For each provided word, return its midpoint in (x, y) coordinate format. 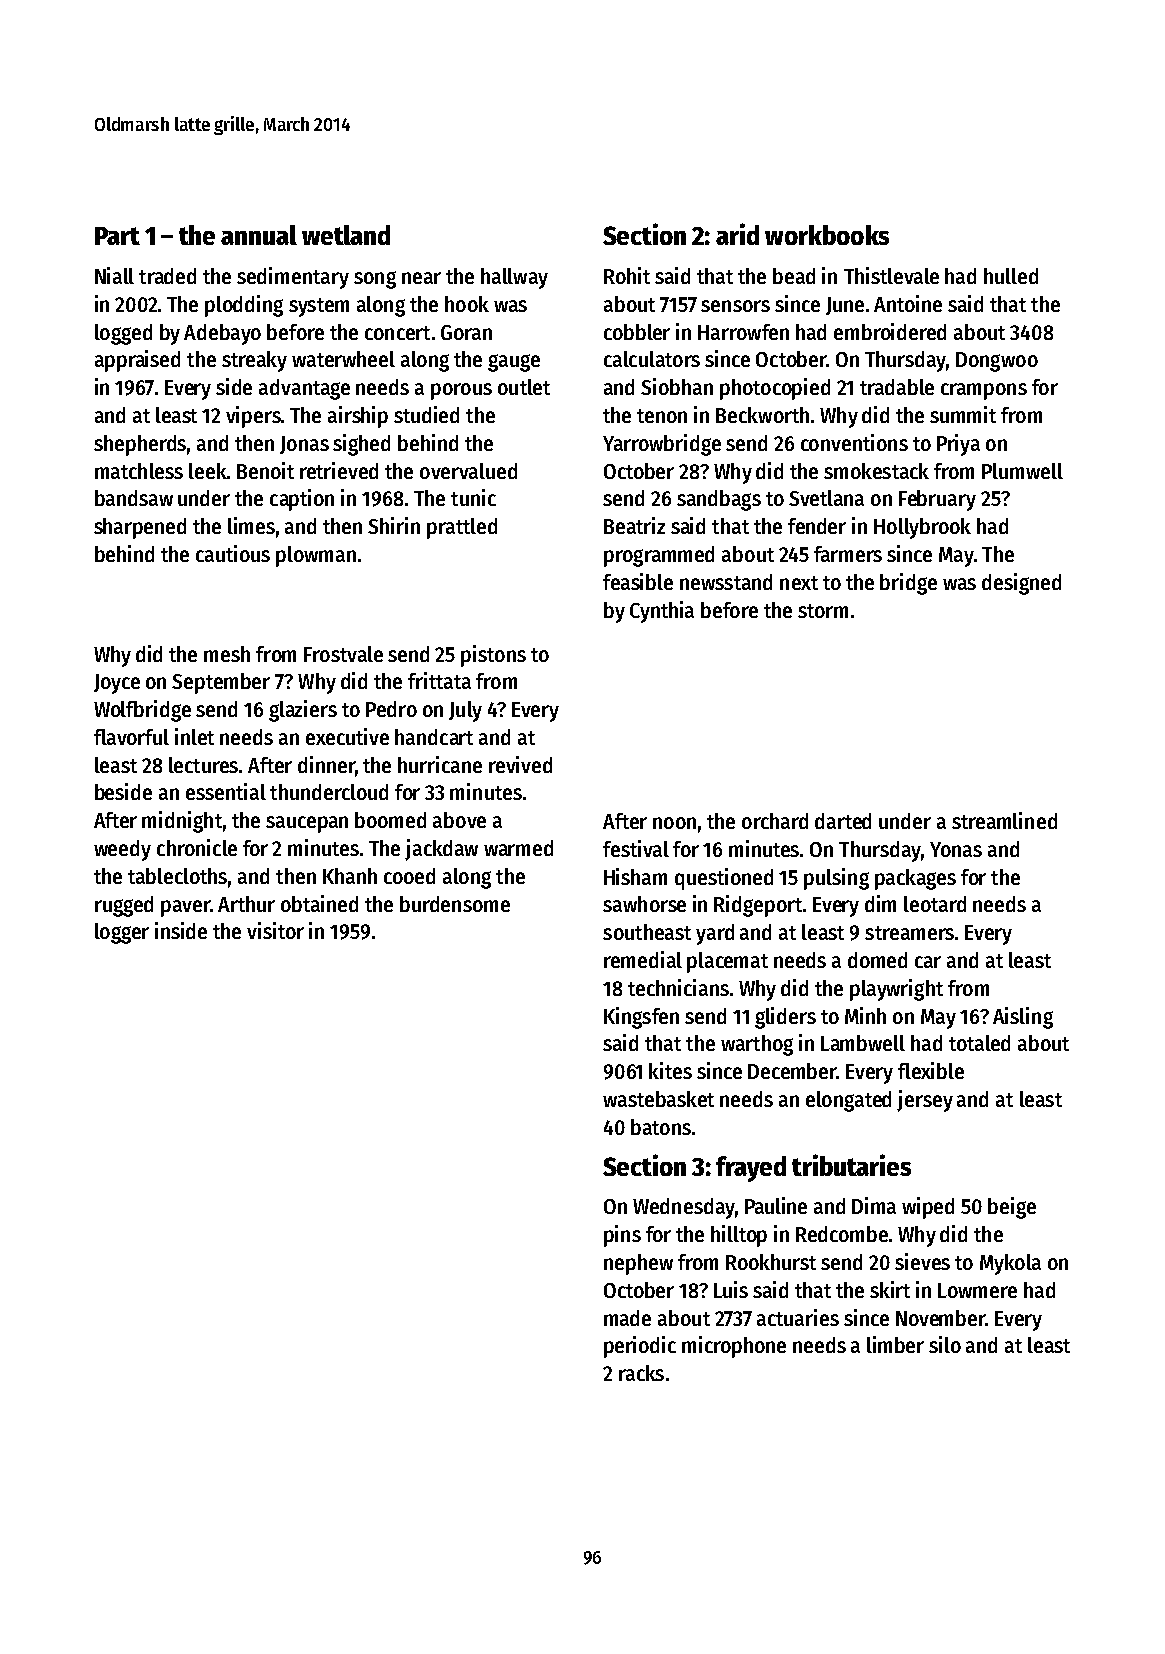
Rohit (627, 275)
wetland (346, 235)
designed (1021, 584)
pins (622, 1236)
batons (661, 1127)
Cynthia (662, 612)
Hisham (635, 876)
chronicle (197, 847)
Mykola (1010, 1264)
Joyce (117, 684)
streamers (909, 933)
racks (641, 1373)
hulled (1011, 276)
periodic (640, 1347)
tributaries (851, 1165)
